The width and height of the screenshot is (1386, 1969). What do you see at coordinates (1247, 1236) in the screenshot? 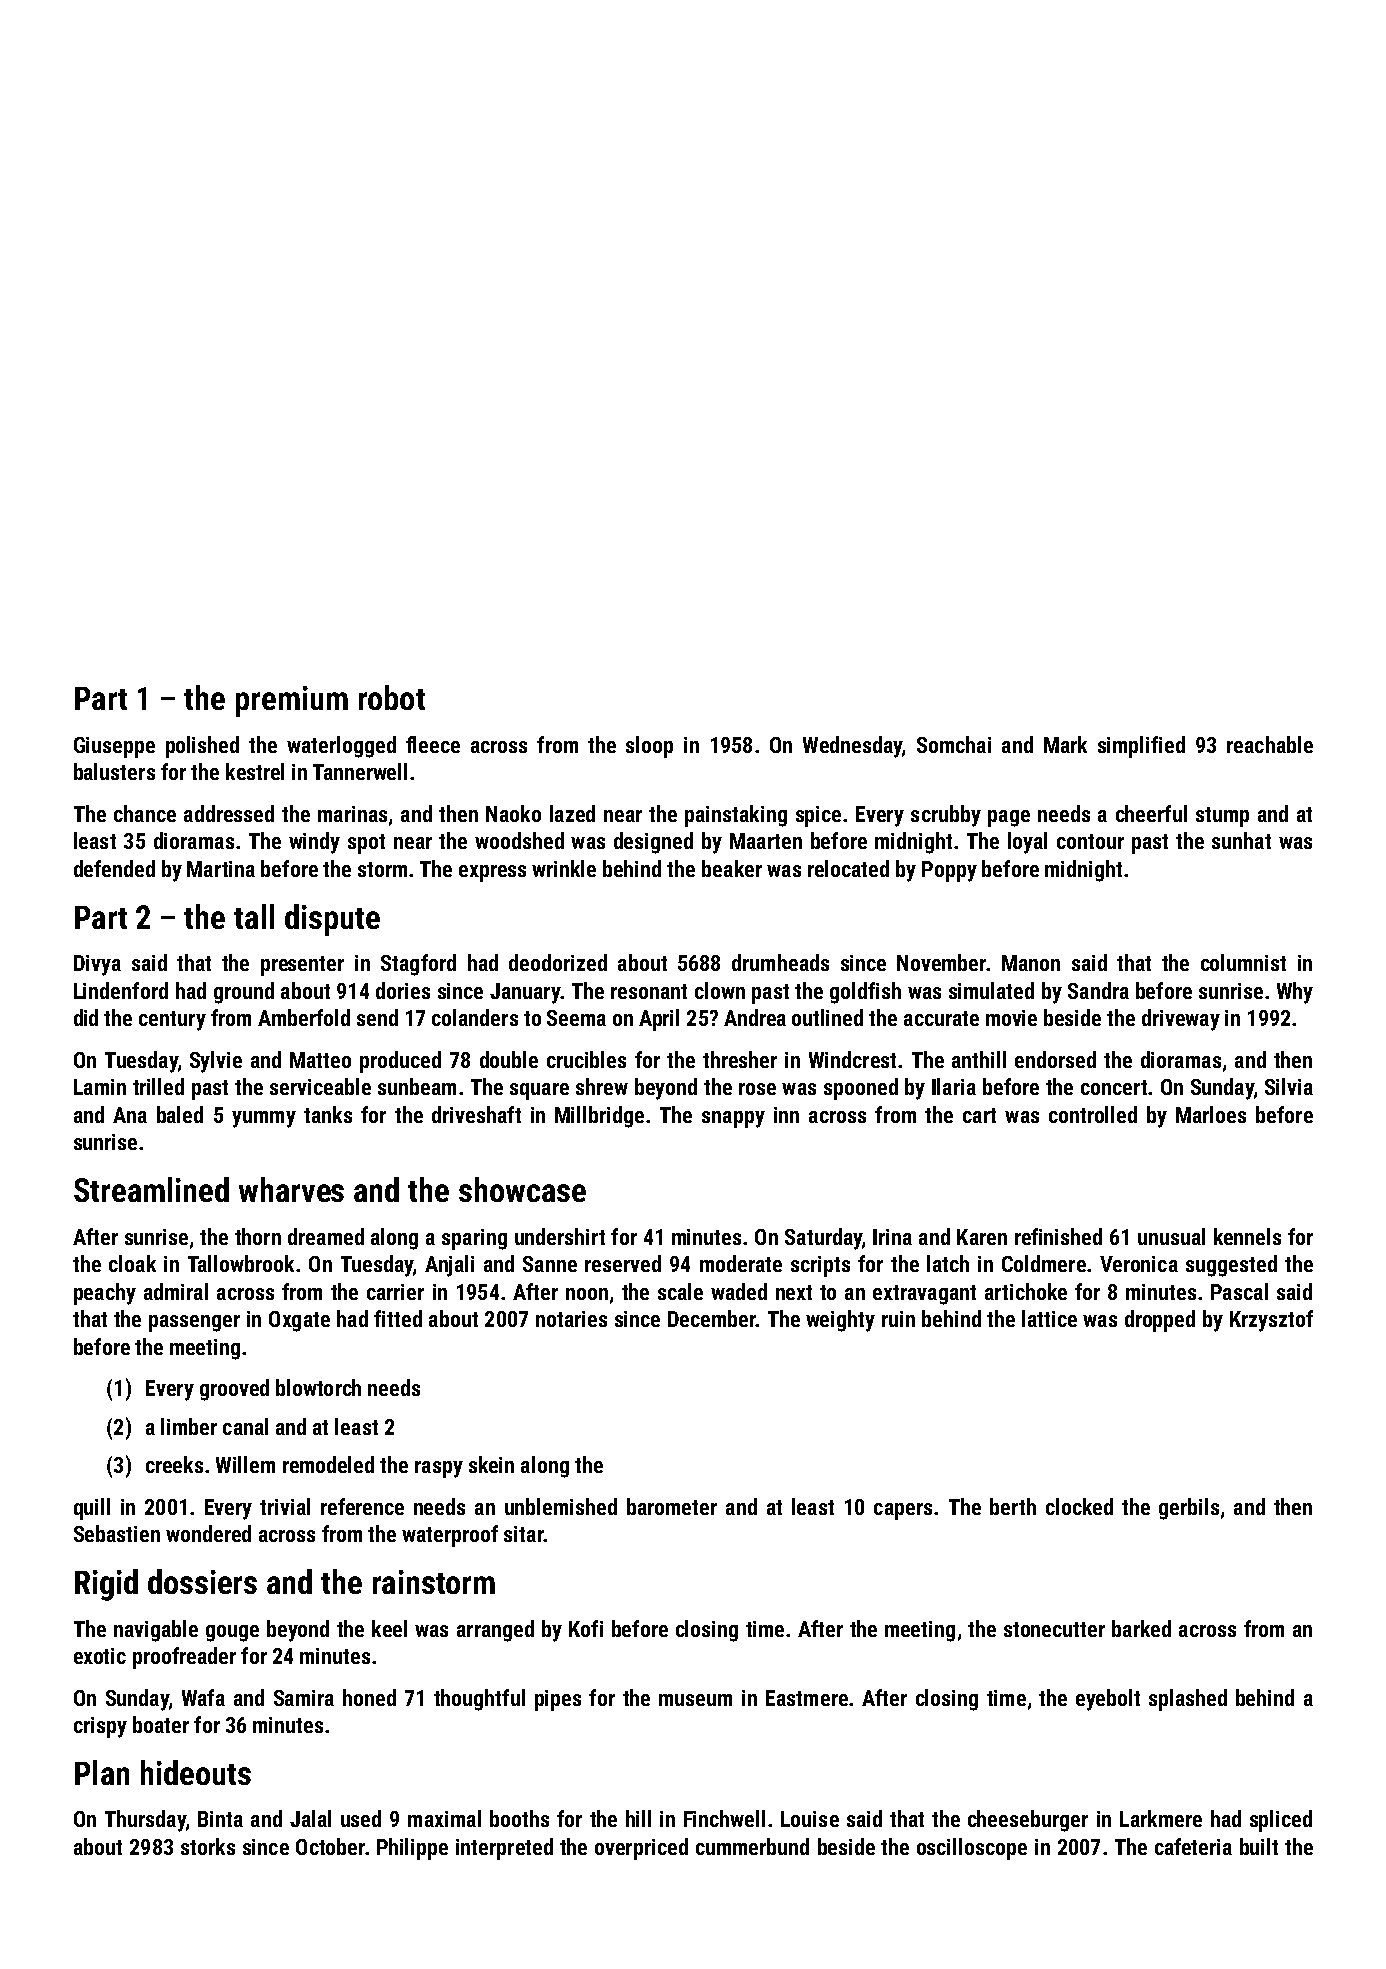
I see `kennels` at bounding box center [1247, 1236].
